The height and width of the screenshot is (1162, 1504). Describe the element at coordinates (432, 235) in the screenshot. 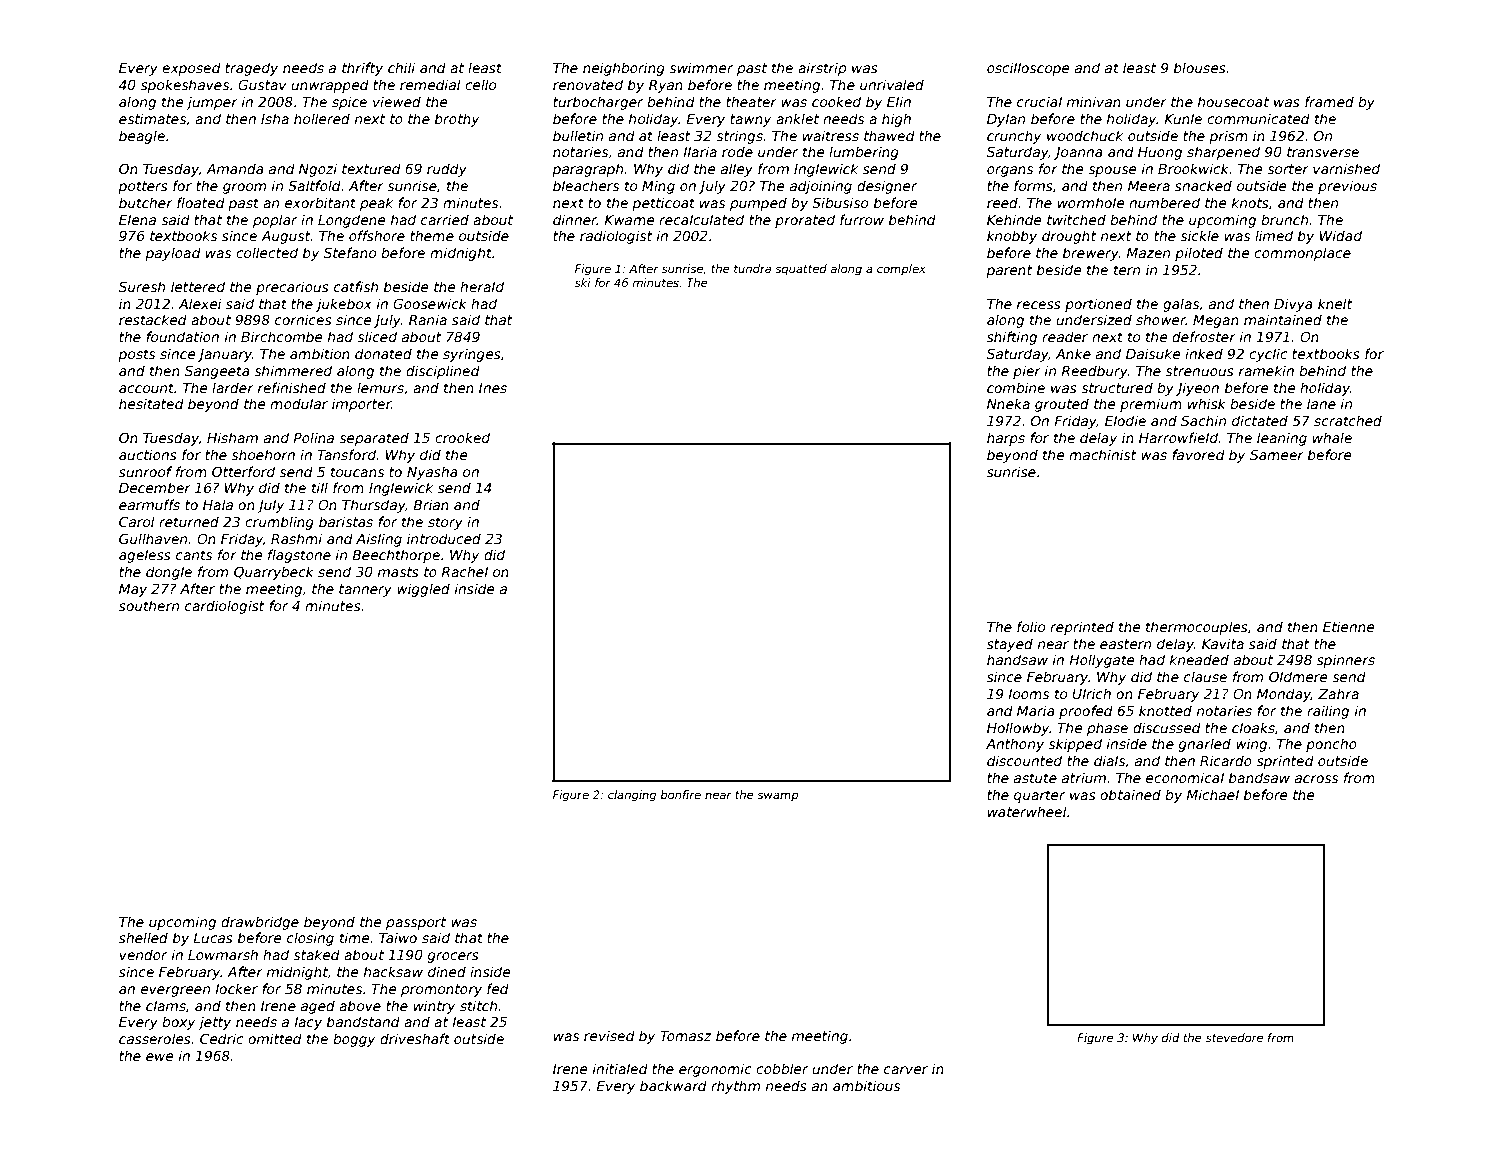

I see `theme` at that location.
